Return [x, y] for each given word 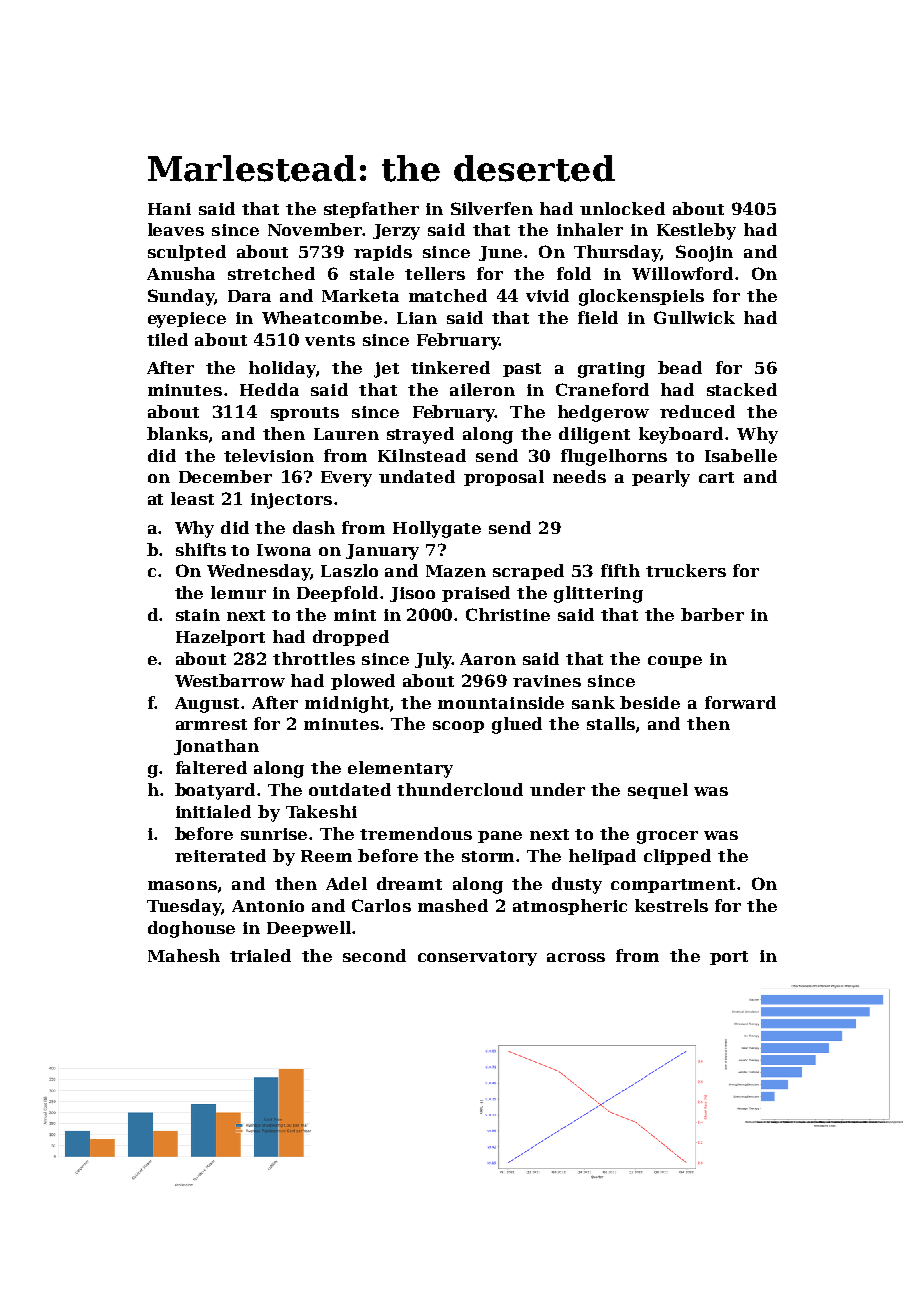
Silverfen [492, 208]
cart [716, 477]
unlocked [622, 208]
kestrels [671, 905]
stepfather [371, 210]
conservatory [477, 958]
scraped [528, 572]
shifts [201, 549]
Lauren [346, 434]
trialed [260, 955]
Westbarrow [230, 680]
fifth [620, 570]
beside [650, 702]
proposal [504, 478]
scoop [458, 727]
